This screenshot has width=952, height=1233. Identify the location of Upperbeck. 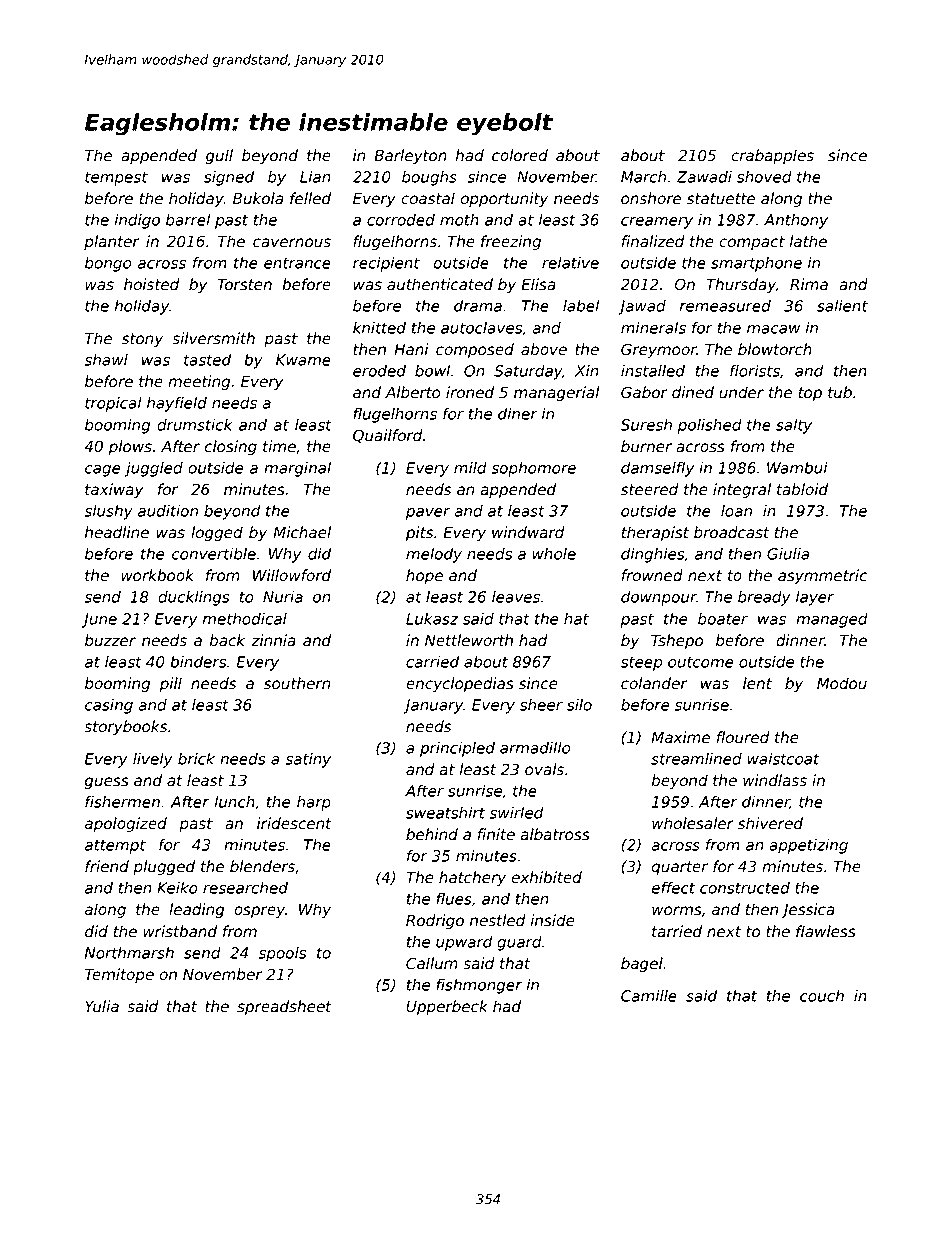
(447, 1007).
